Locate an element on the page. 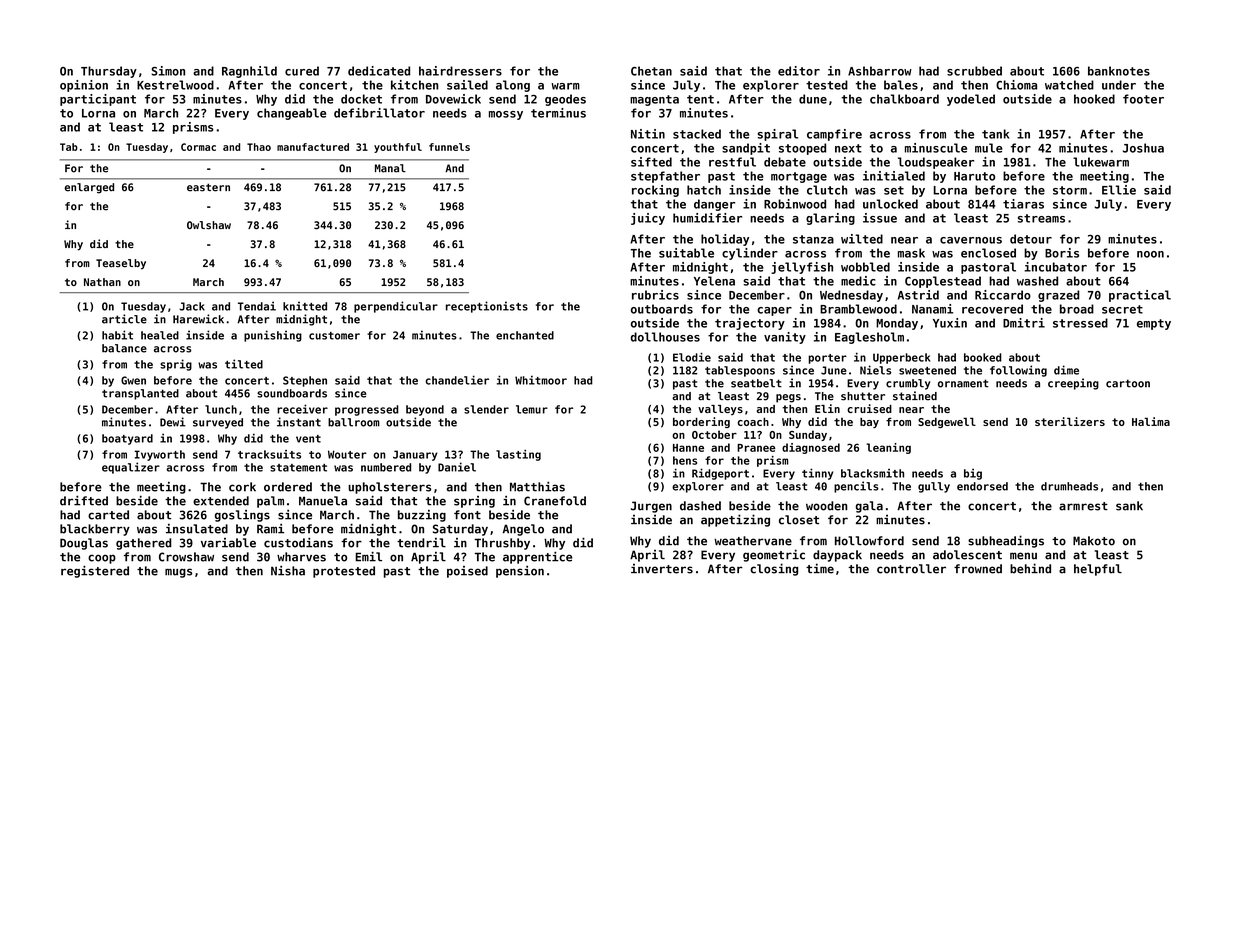 The image size is (1233, 952). editor is located at coordinates (799, 71).
